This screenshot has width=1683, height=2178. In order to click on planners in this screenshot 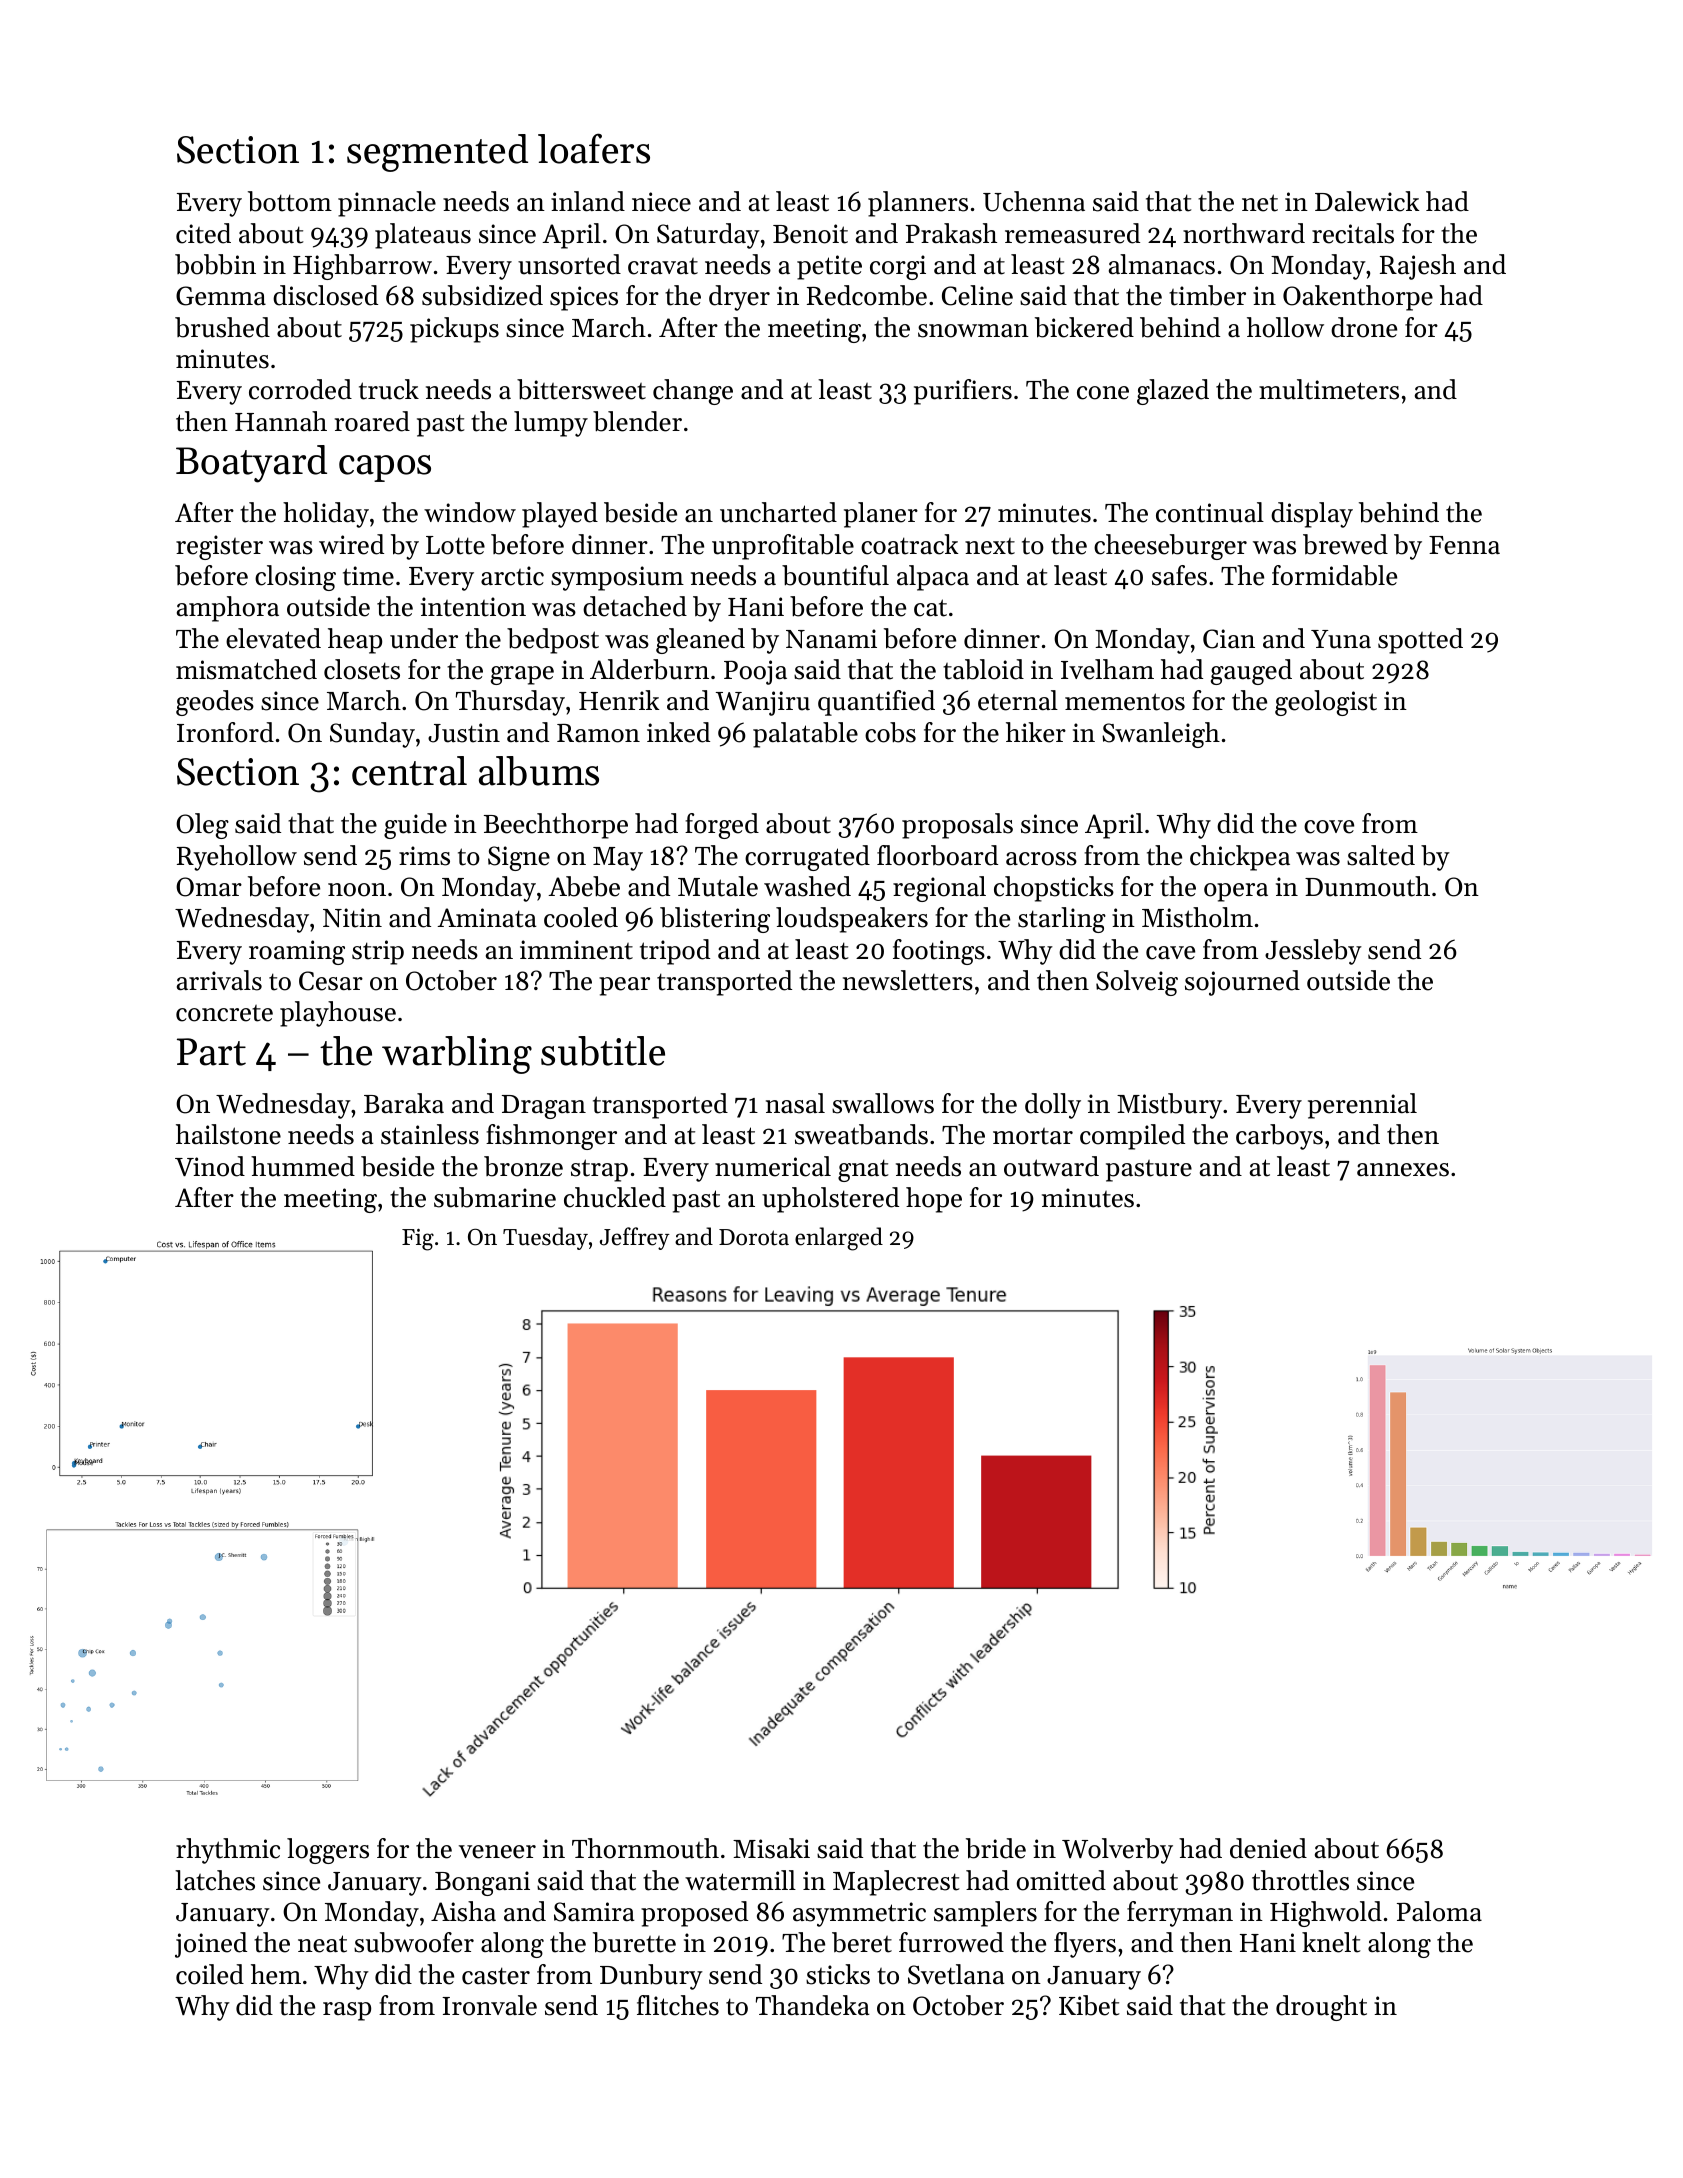, I will do `click(918, 204)`.
